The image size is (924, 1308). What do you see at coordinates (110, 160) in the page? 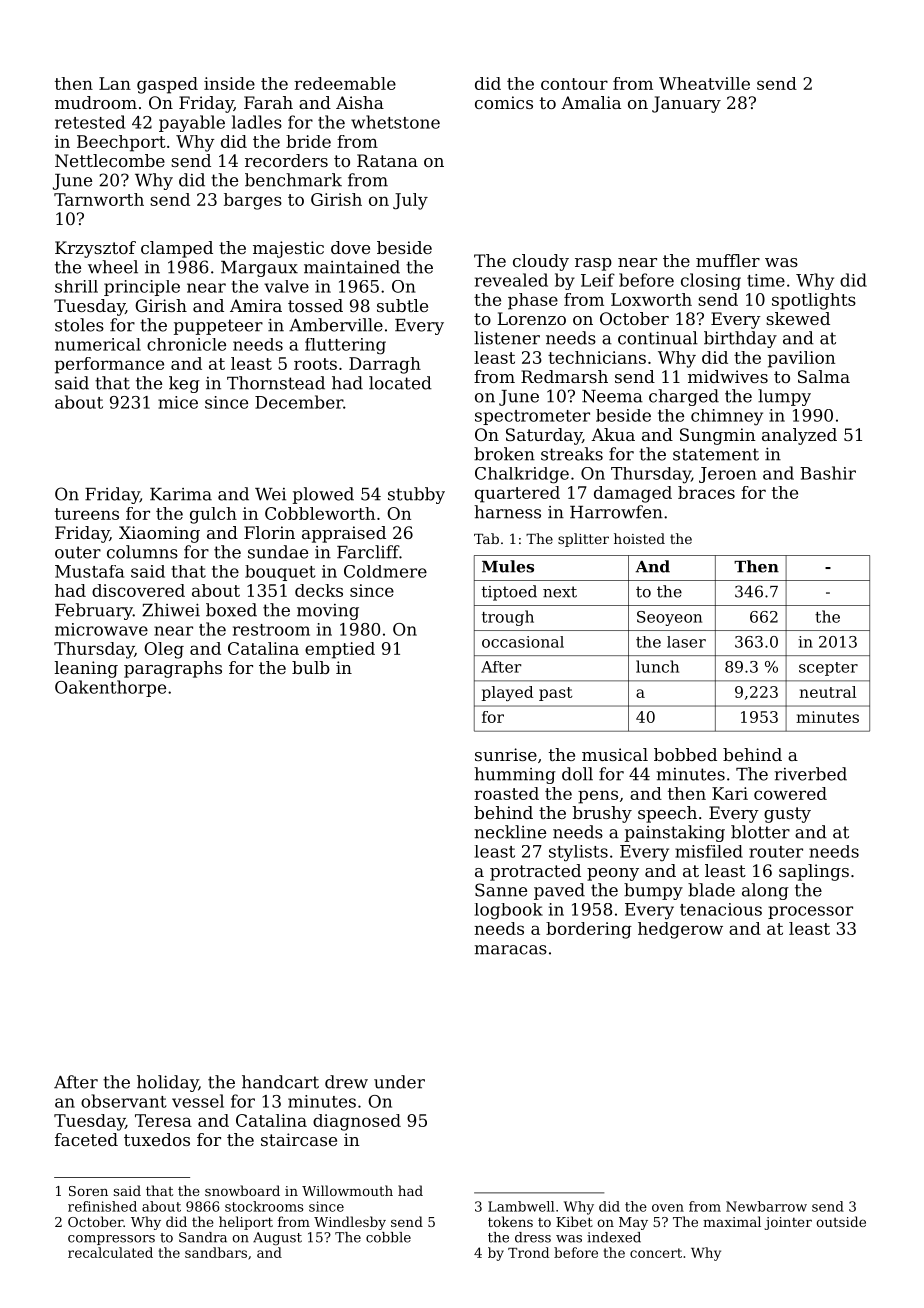
I see `Nettlecombe` at bounding box center [110, 160].
